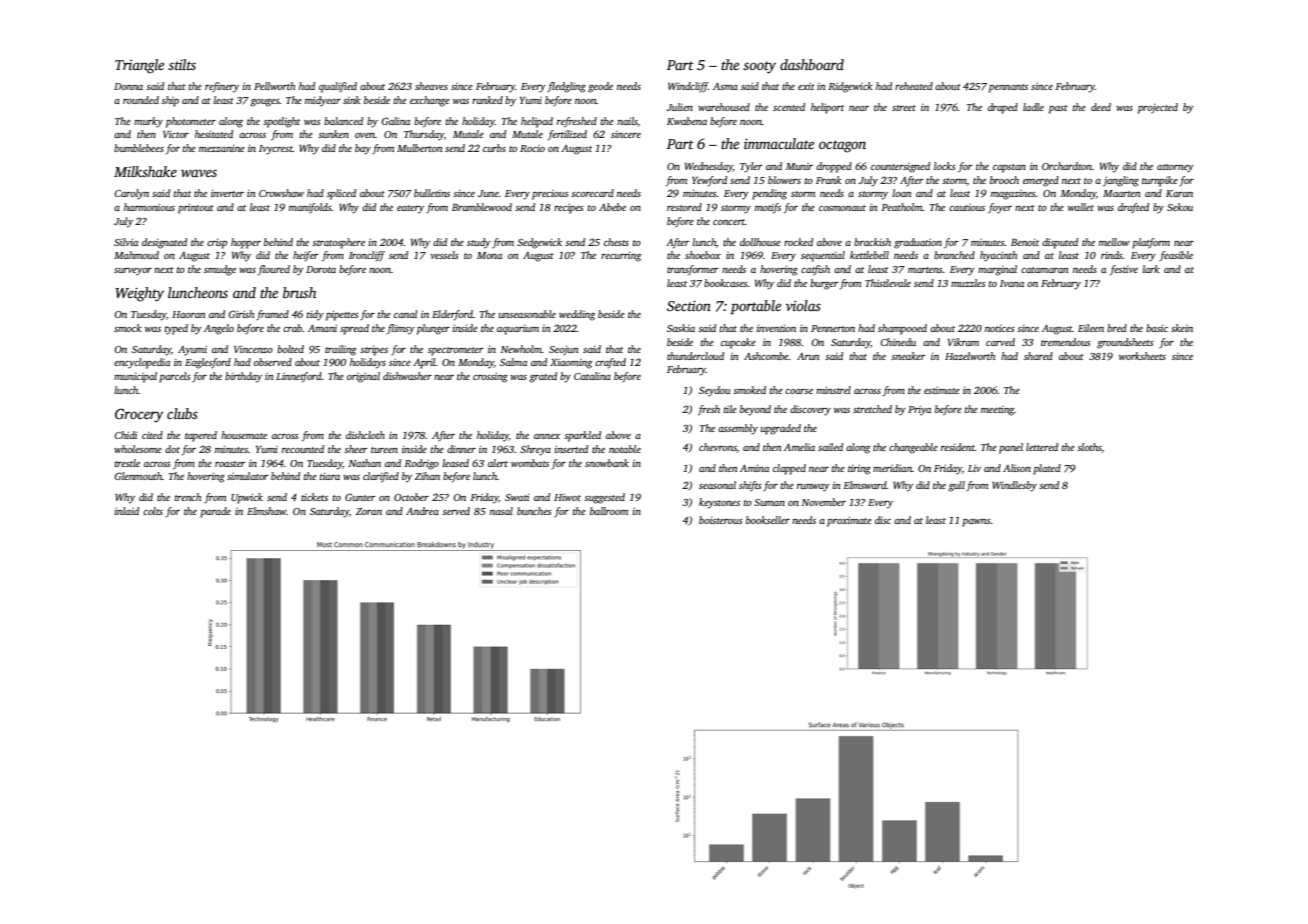 Image resolution: width=1308 pixels, height=924 pixels. Describe the element at coordinates (621, 257) in the screenshot. I see `recurring` at that location.
